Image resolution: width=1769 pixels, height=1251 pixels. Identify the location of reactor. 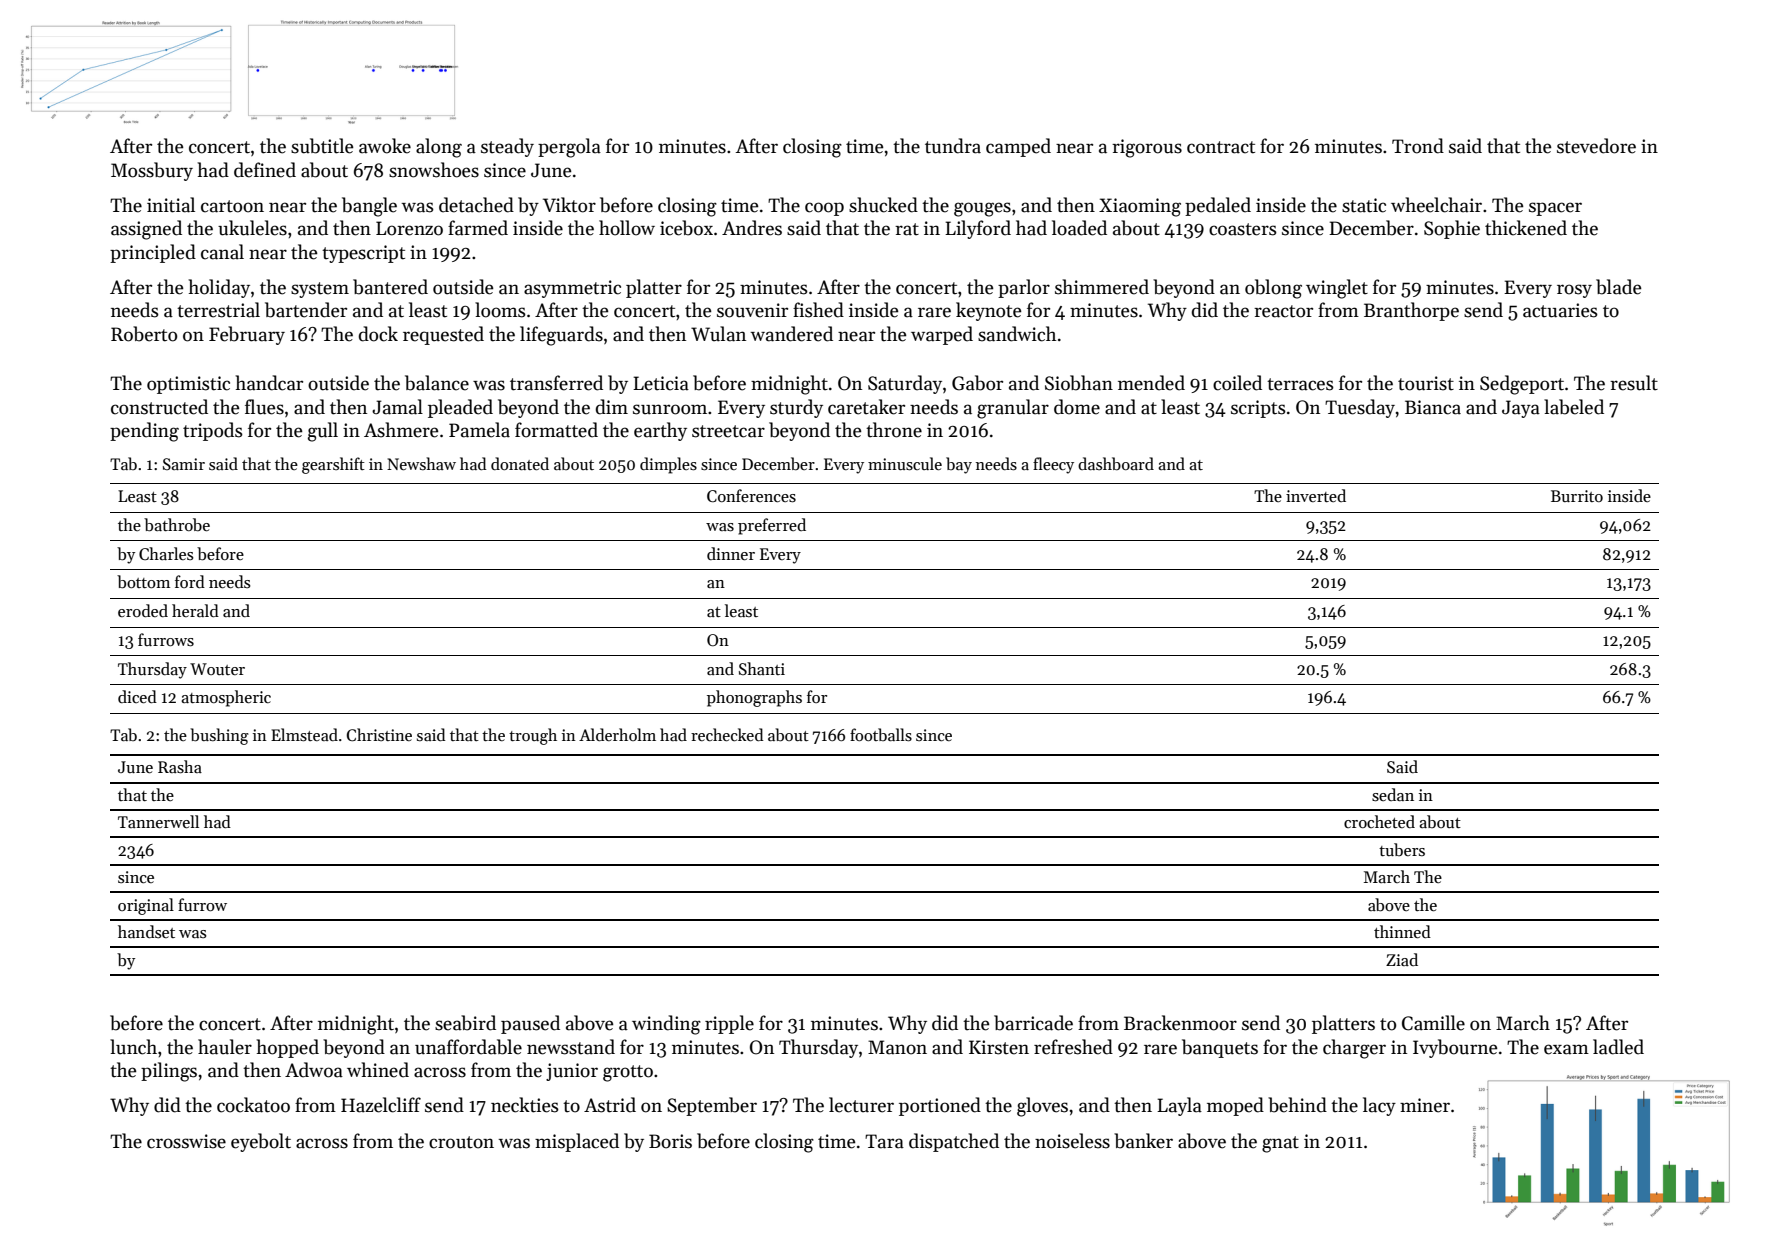
(1283, 311).
